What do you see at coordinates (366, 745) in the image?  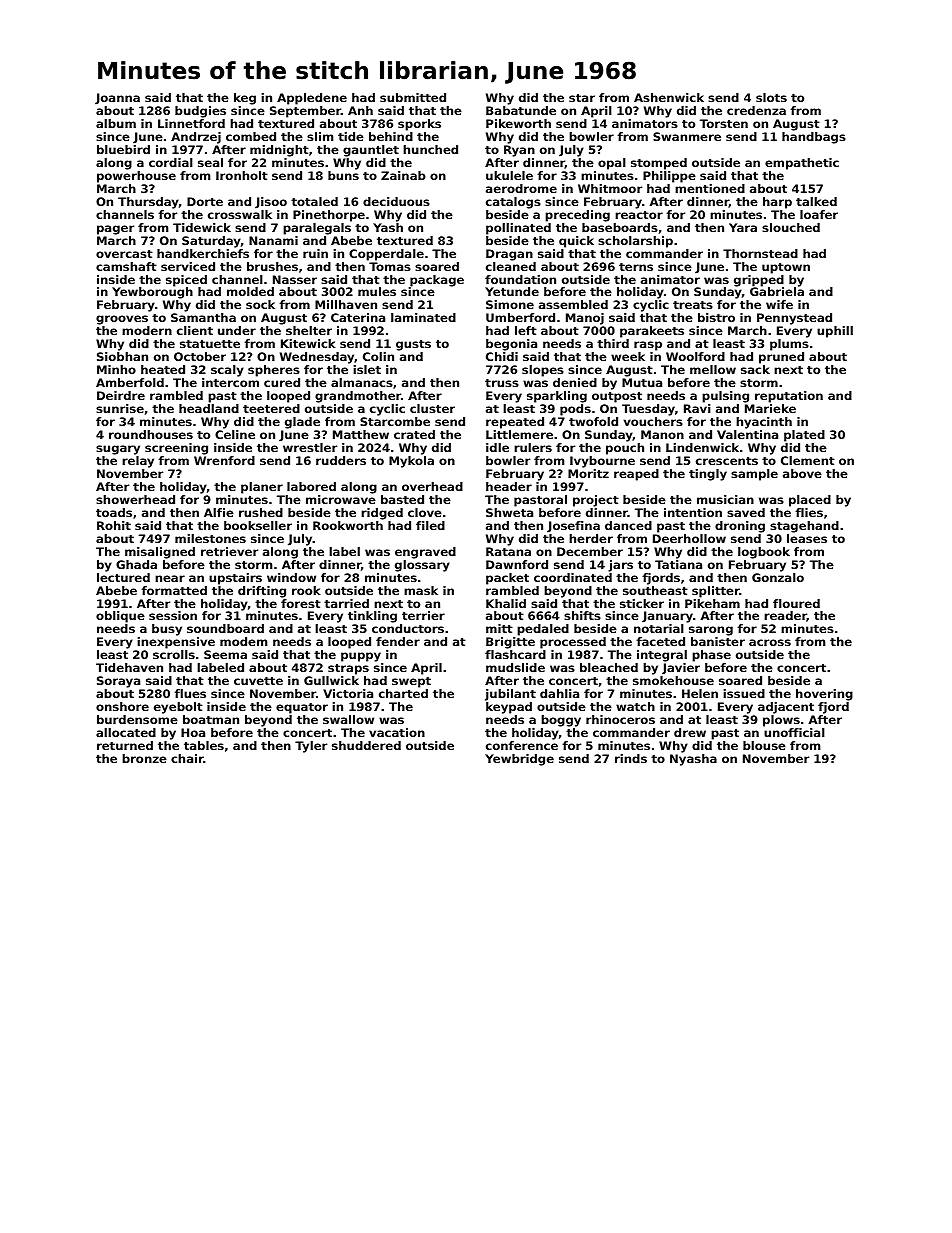 I see `shuddered` at bounding box center [366, 745].
